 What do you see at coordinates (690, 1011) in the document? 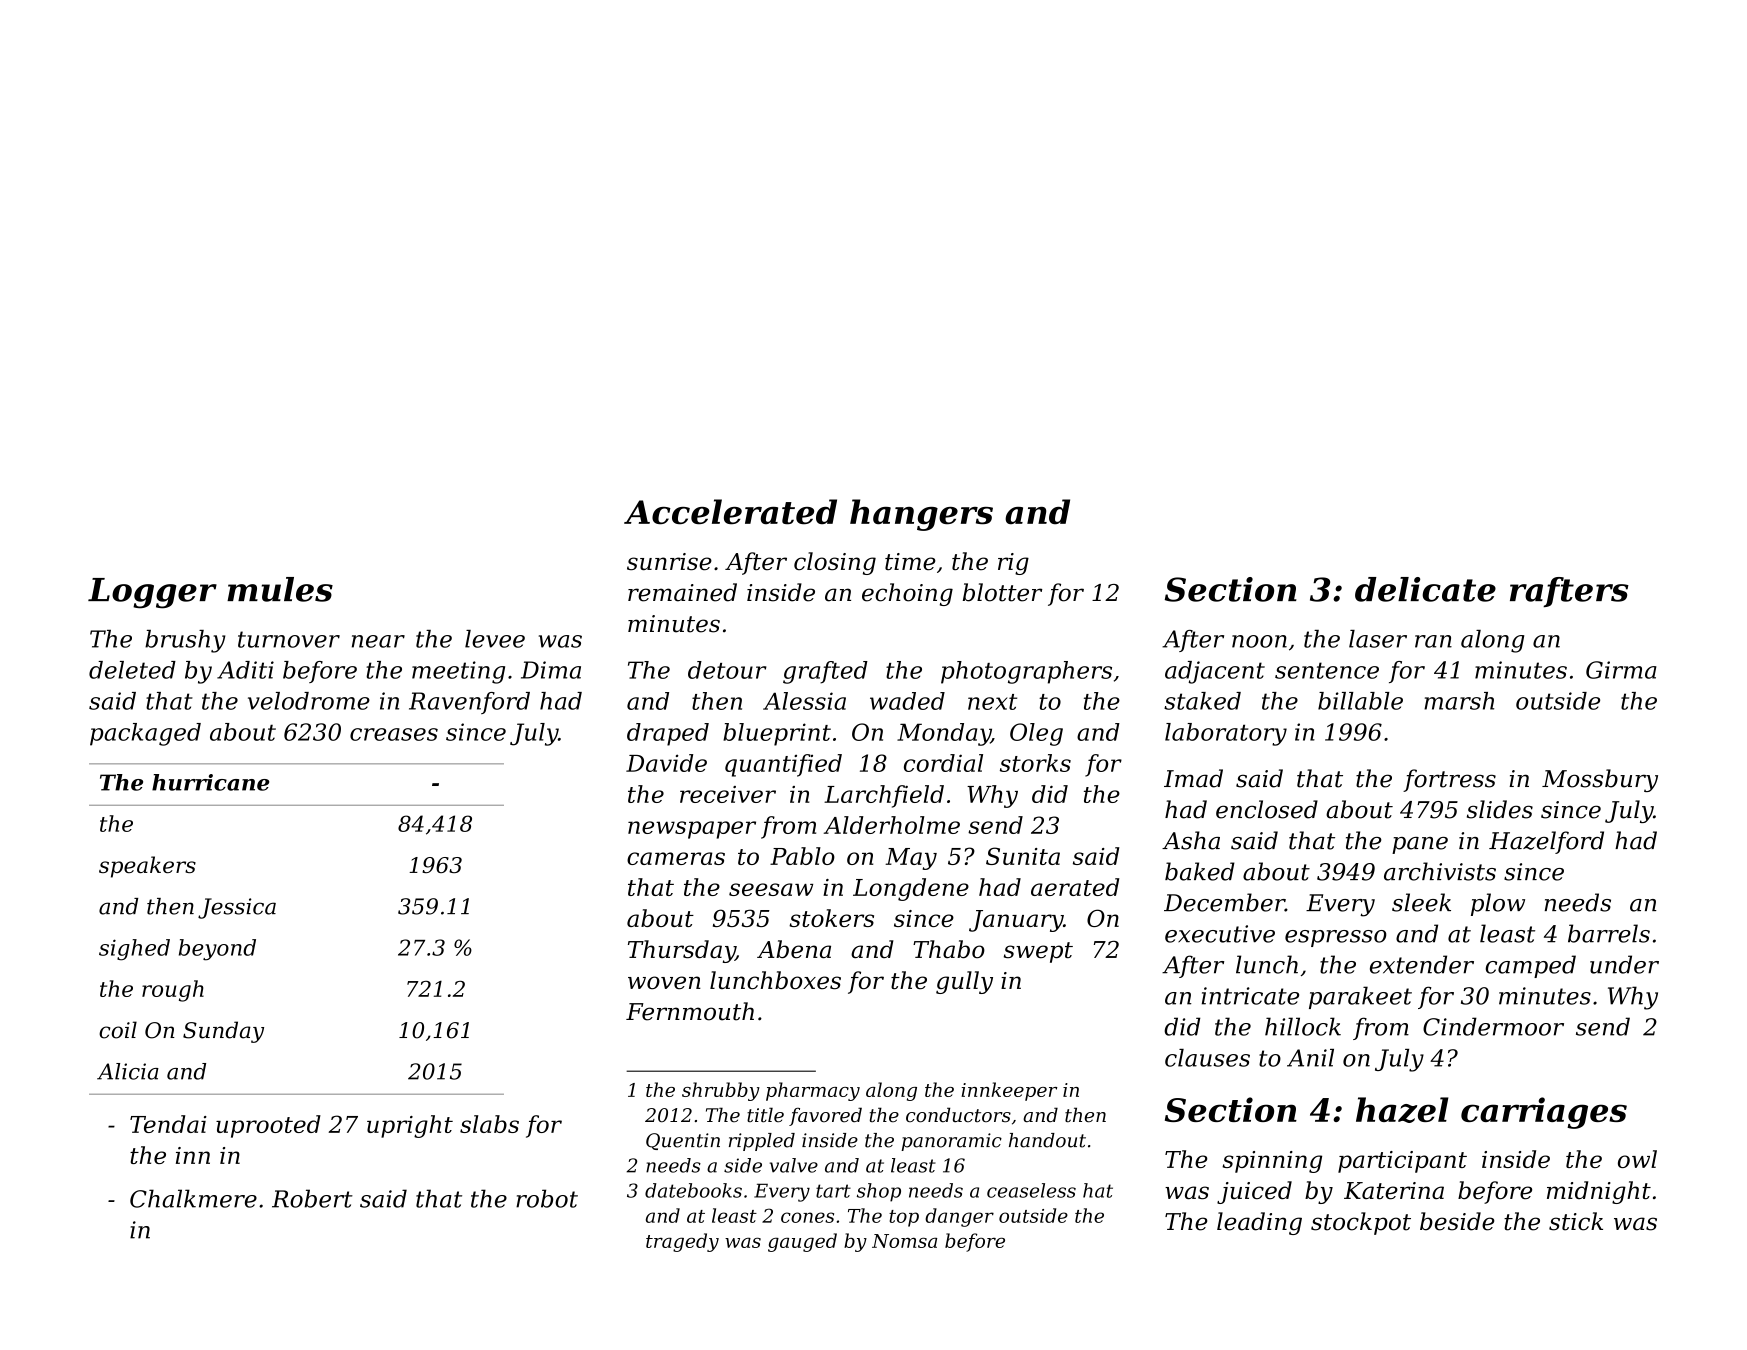
I see `Fernmouth` at bounding box center [690, 1011].
